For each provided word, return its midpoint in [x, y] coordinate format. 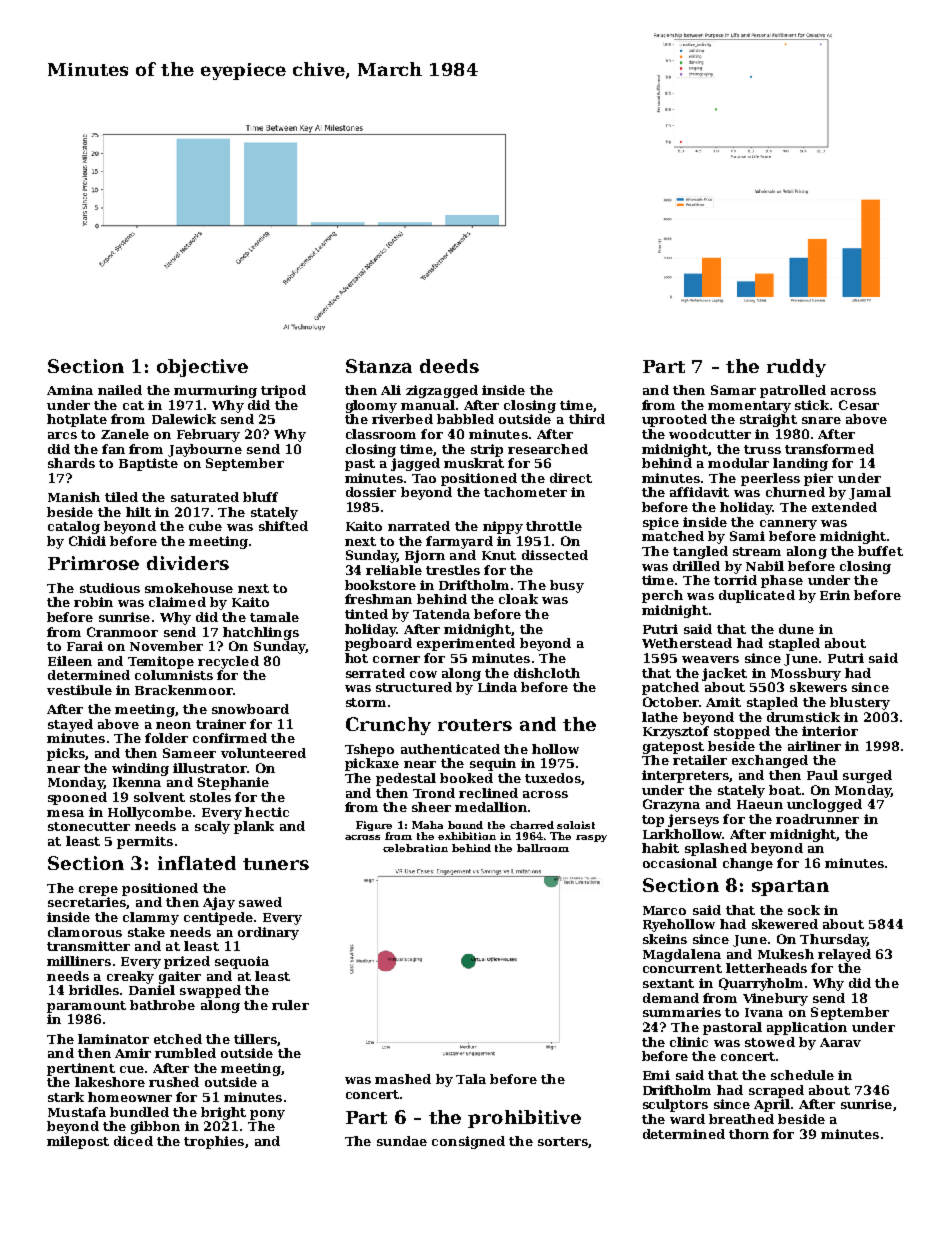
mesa [65, 813]
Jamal [870, 493]
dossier [371, 492]
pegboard [378, 644]
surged [867, 776]
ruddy [796, 368]
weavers [710, 659]
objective [202, 368]
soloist [576, 825]
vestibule [79, 690]
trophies [214, 1142]
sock [804, 910]
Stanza [379, 366]
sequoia [242, 962]
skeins [665, 939]
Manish [74, 497]
